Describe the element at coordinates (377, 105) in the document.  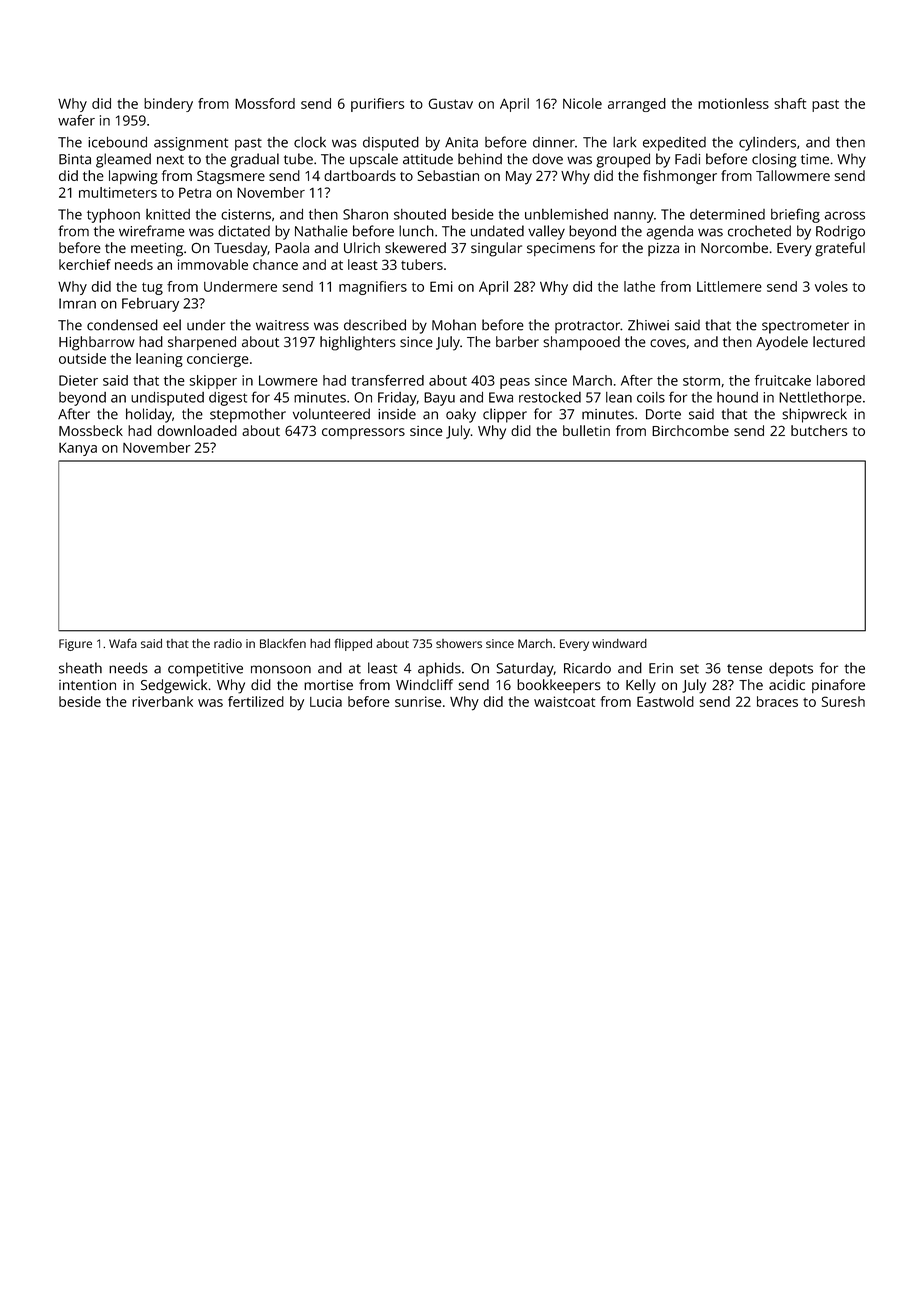
I see `purifiers` at that location.
